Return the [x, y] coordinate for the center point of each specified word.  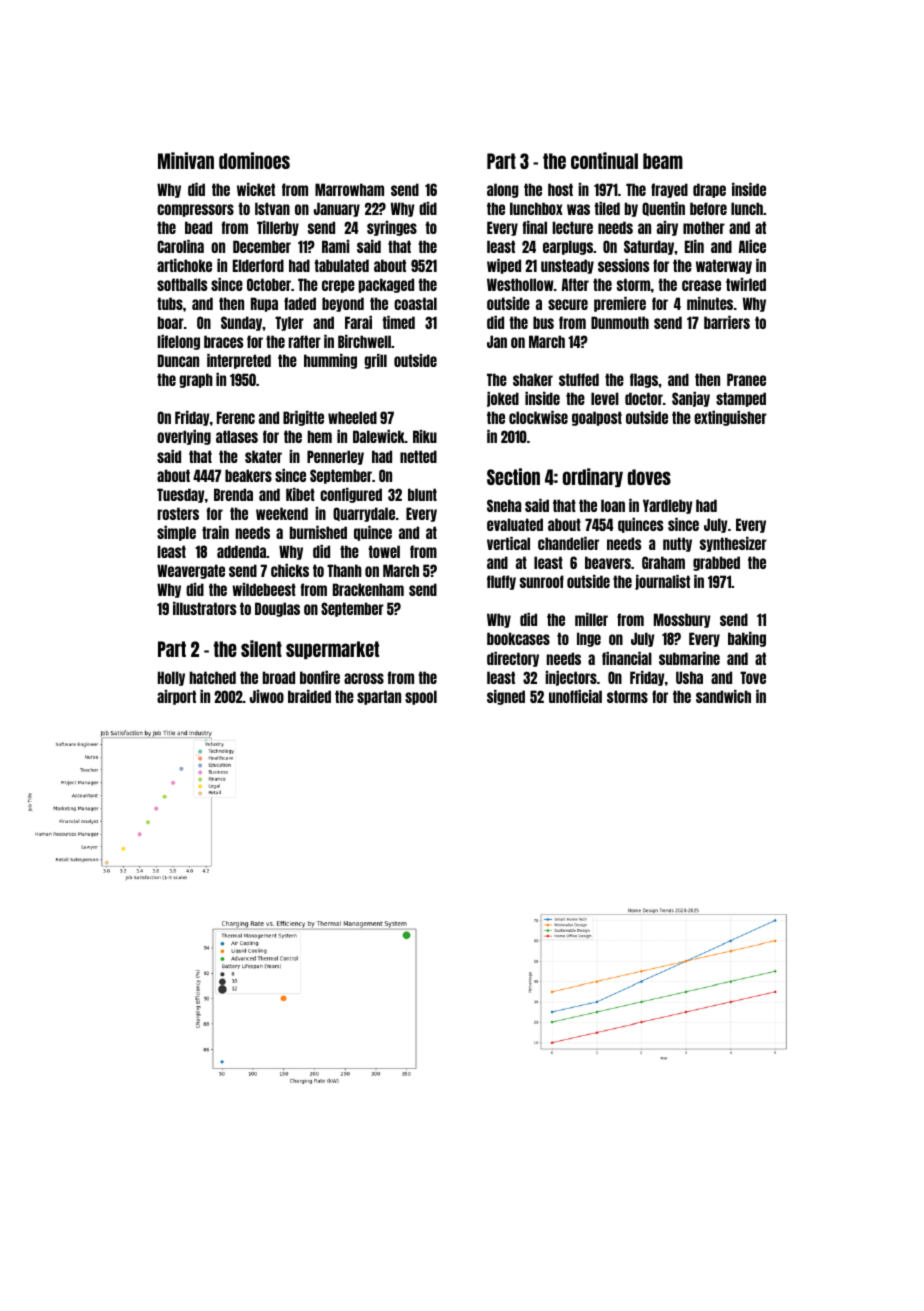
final [535, 227]
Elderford [258, 265]
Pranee [746, 379]
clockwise [538, 417]
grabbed [716, 563]
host [560, 189]
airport [176, 697]
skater [263, 456]
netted [418, 456]
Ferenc [236, 417]
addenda [241, 551]
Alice [752, 246]
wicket [256, 189]
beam [663, 161]
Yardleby [668, 506]
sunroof [542, 581]
